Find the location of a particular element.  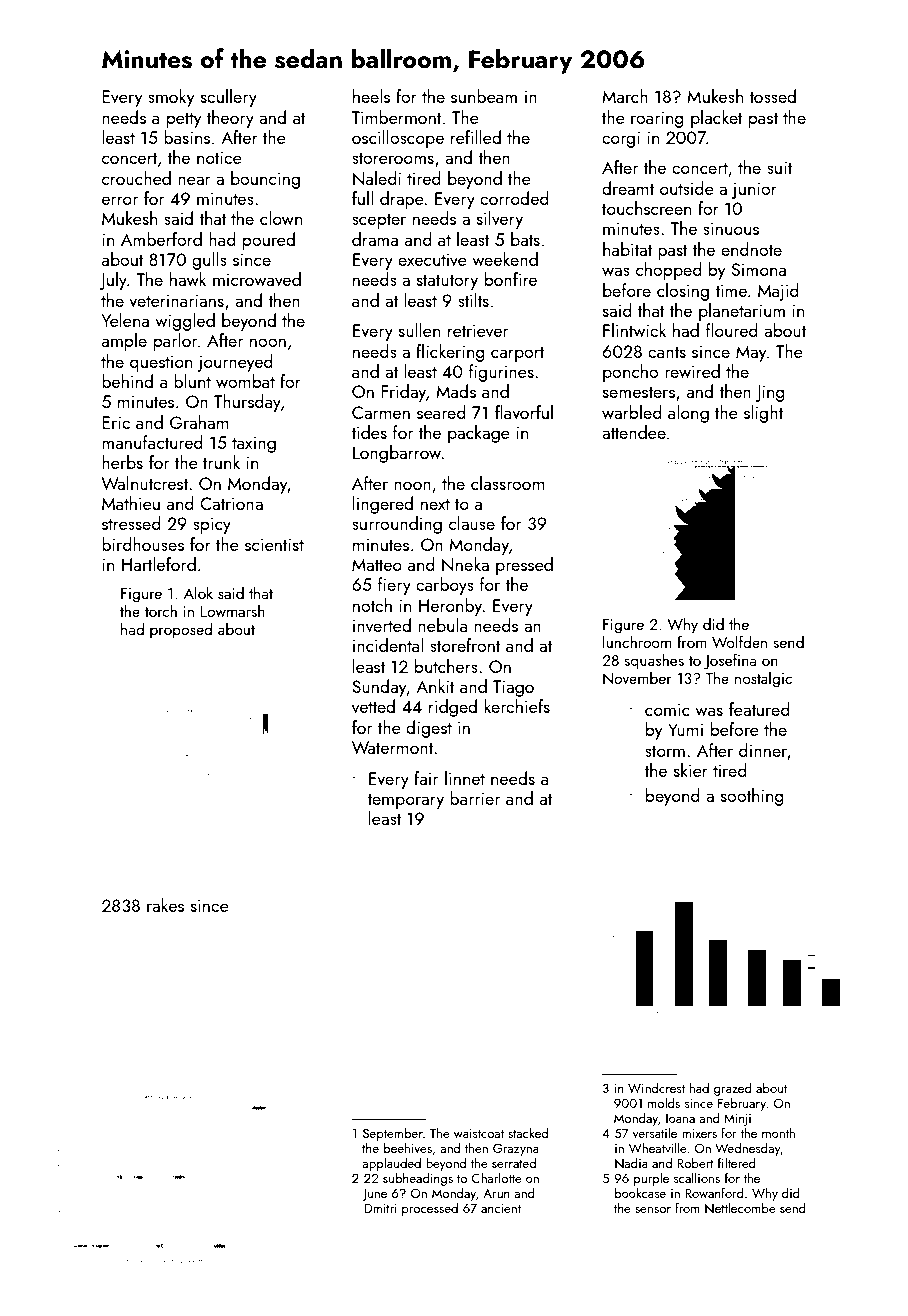

carport is located at coordinates (518, 354).
